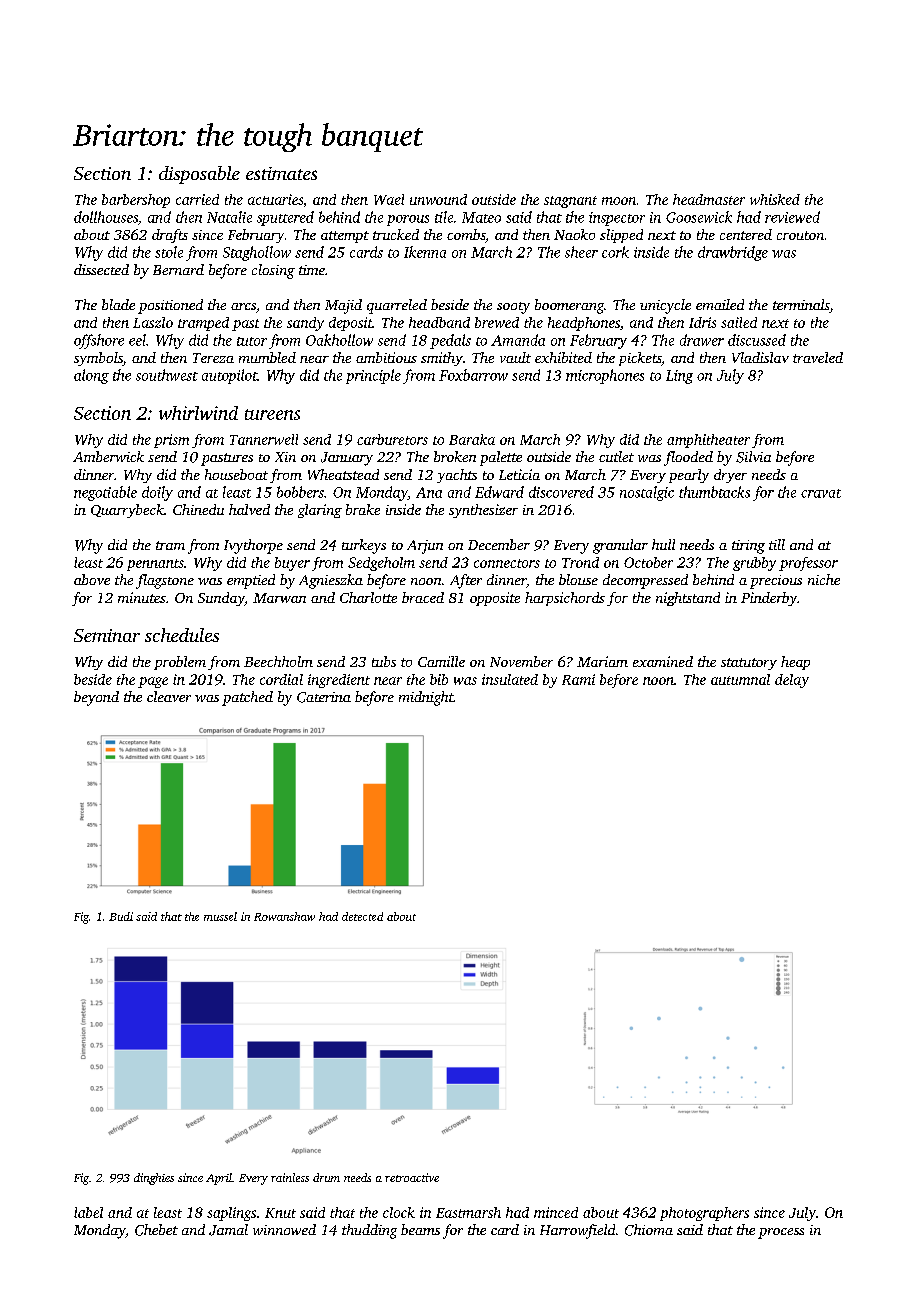 The image size is (924, 1308). What do you see at coordinates (688, 599) in the screenshot?
I see `nightstand` at bounding box center [688, 599].
